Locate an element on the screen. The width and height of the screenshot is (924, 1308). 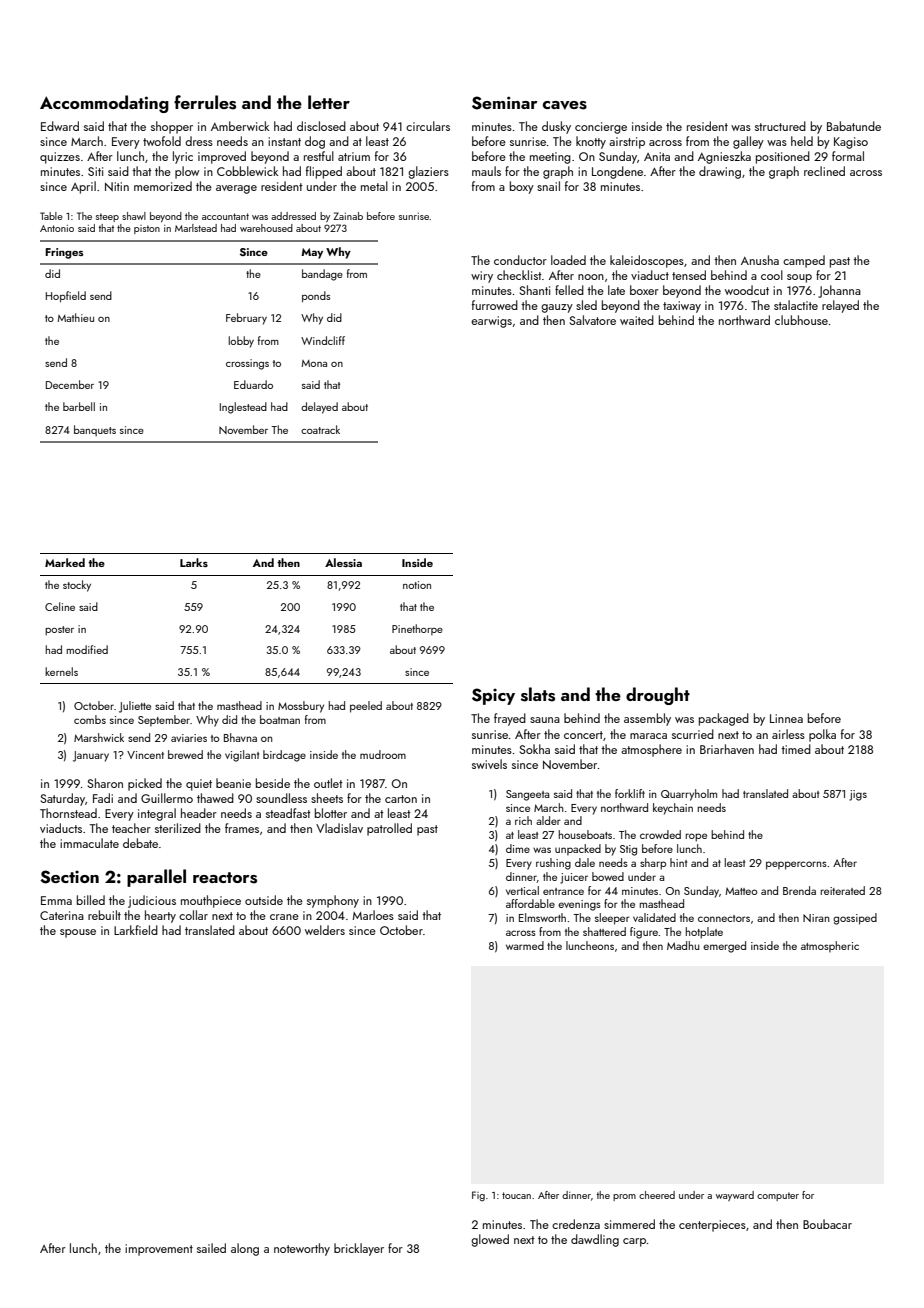
Elmsworth is located at coordinates (542, 917).
